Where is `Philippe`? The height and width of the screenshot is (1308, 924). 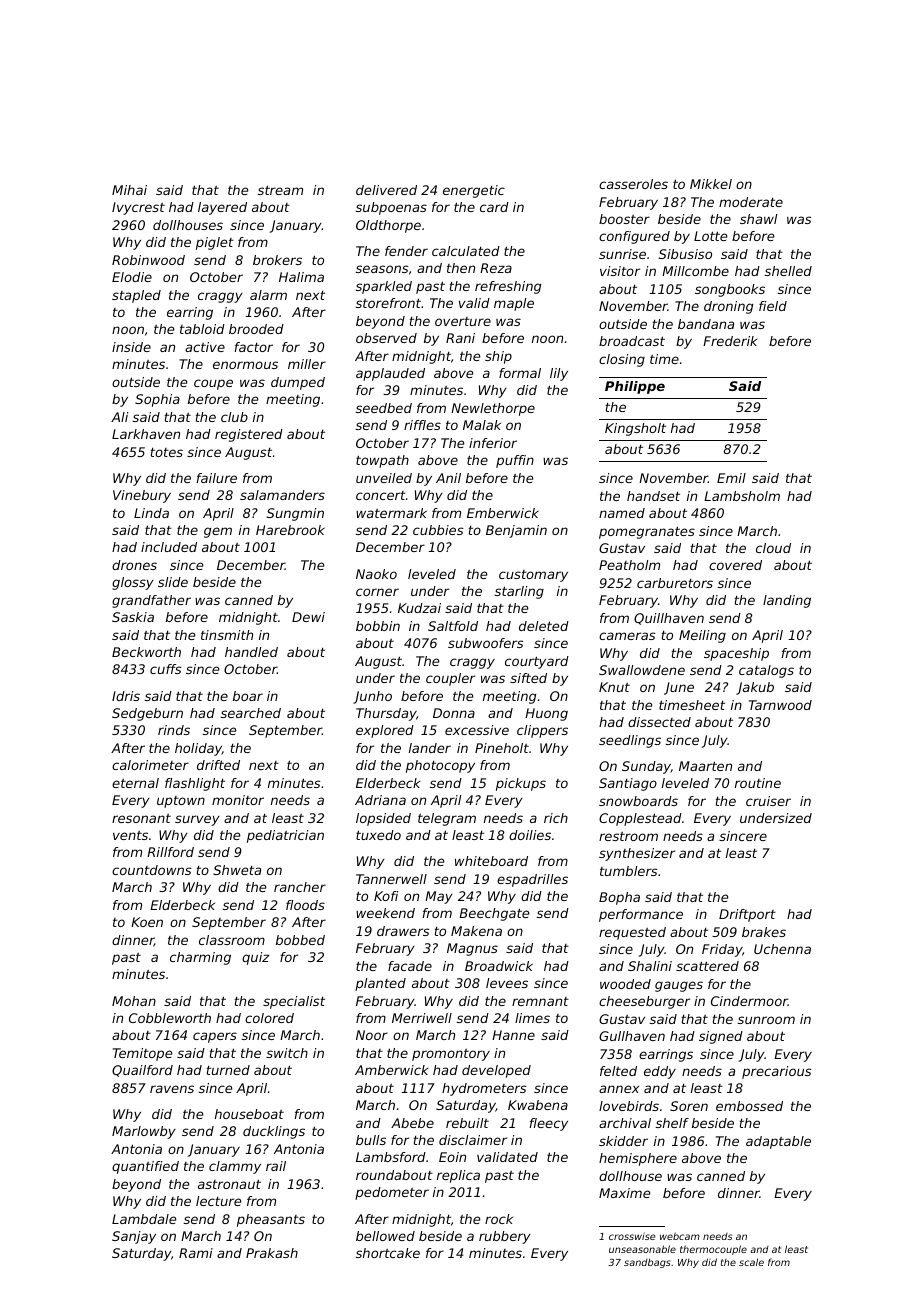
Philippe is located at coordinates (635, 387).
